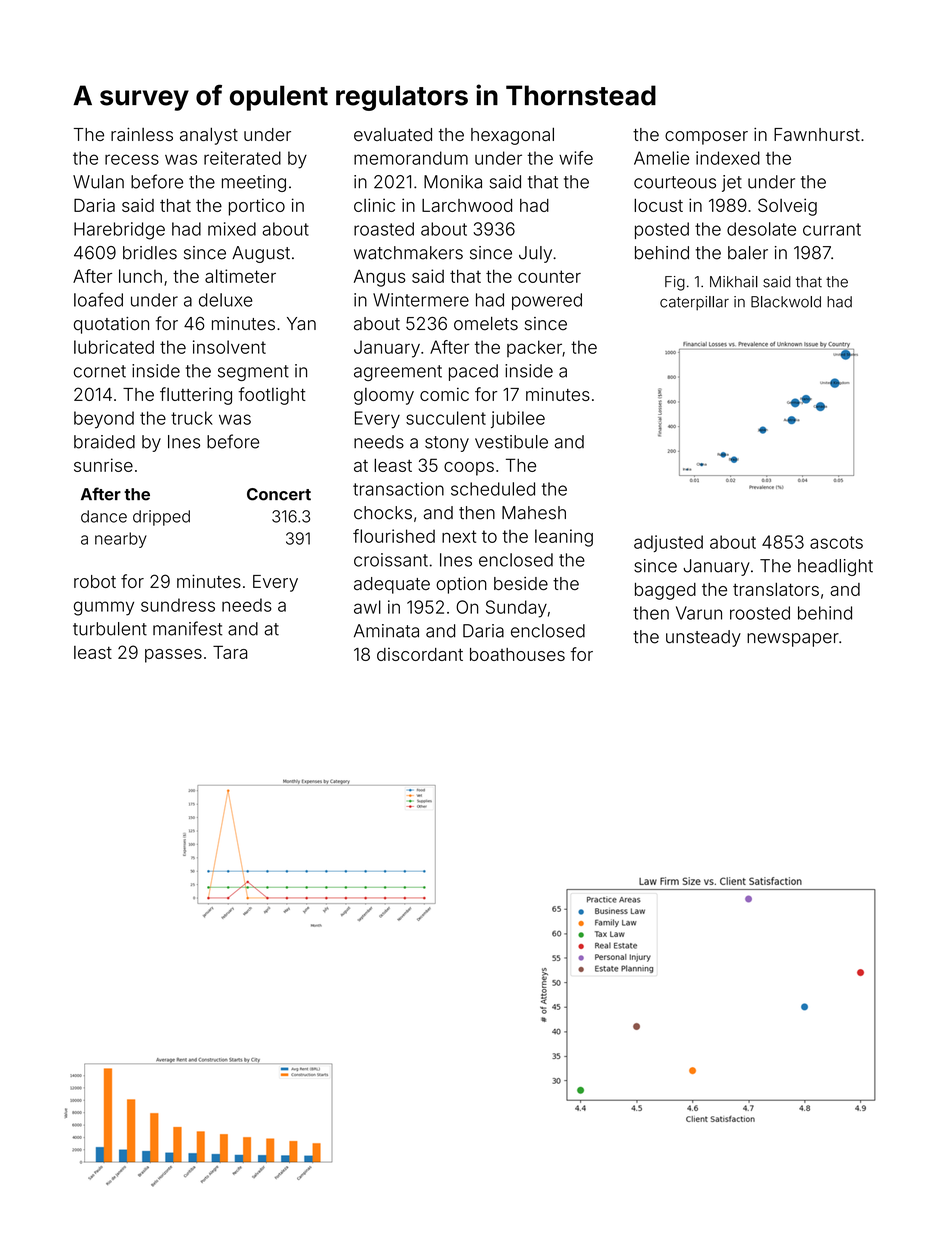  What do you see at coordinates (511, 442) in the screenshot?
I see `vestibule` at bounding box center [511, 442].
